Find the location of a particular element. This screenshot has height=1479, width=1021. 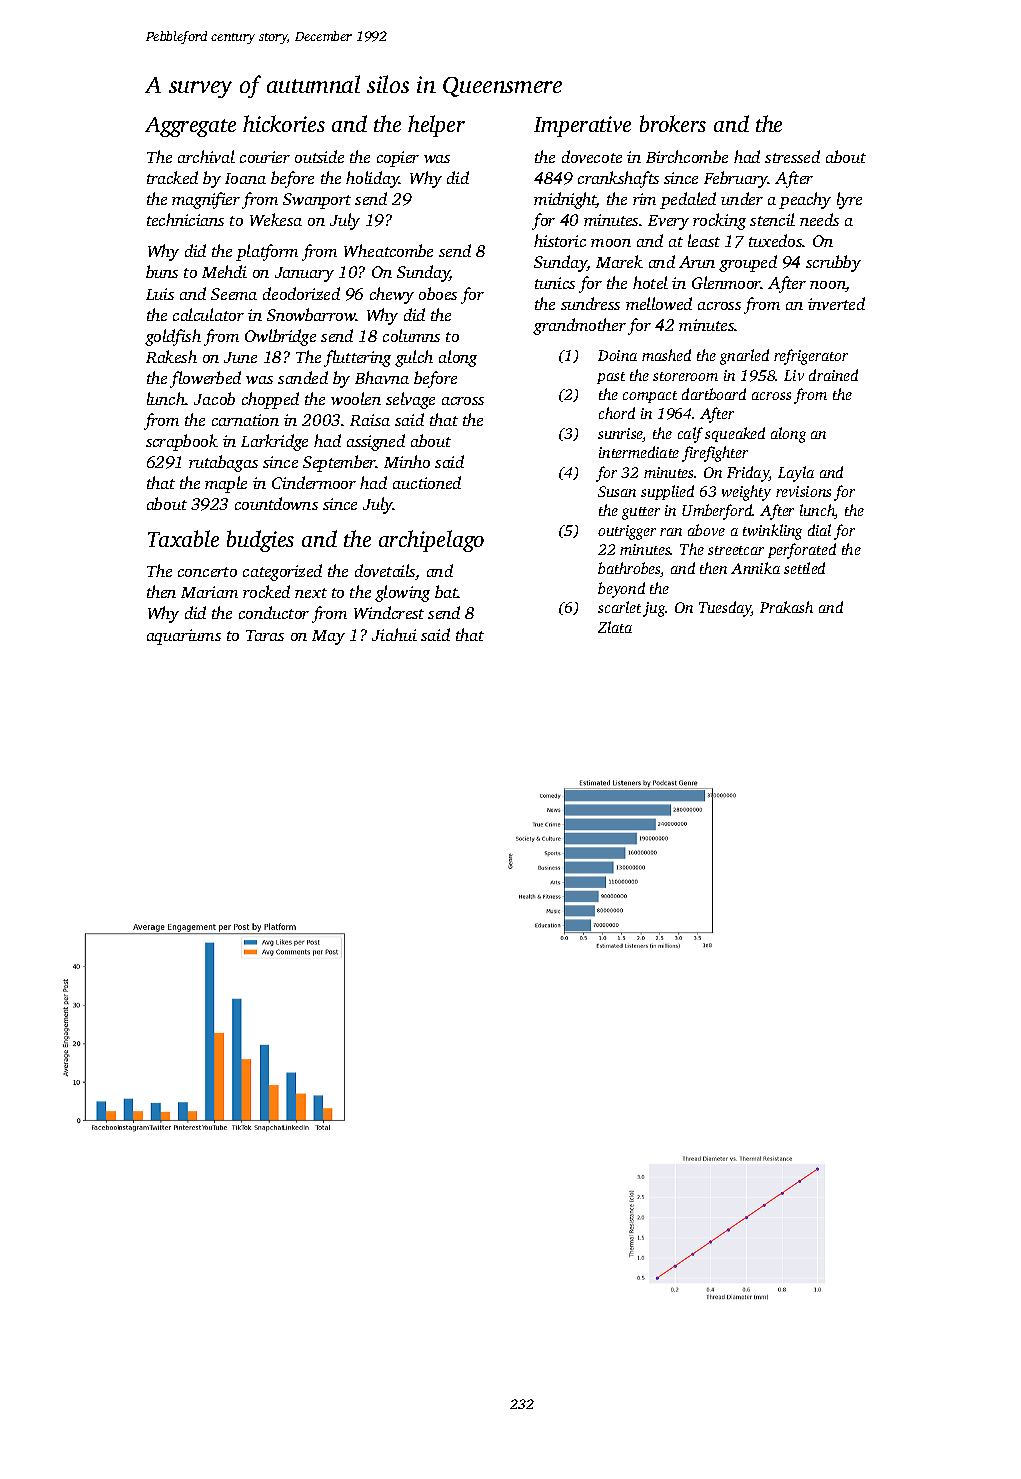

hickories is located at coordinates (284, 123).
